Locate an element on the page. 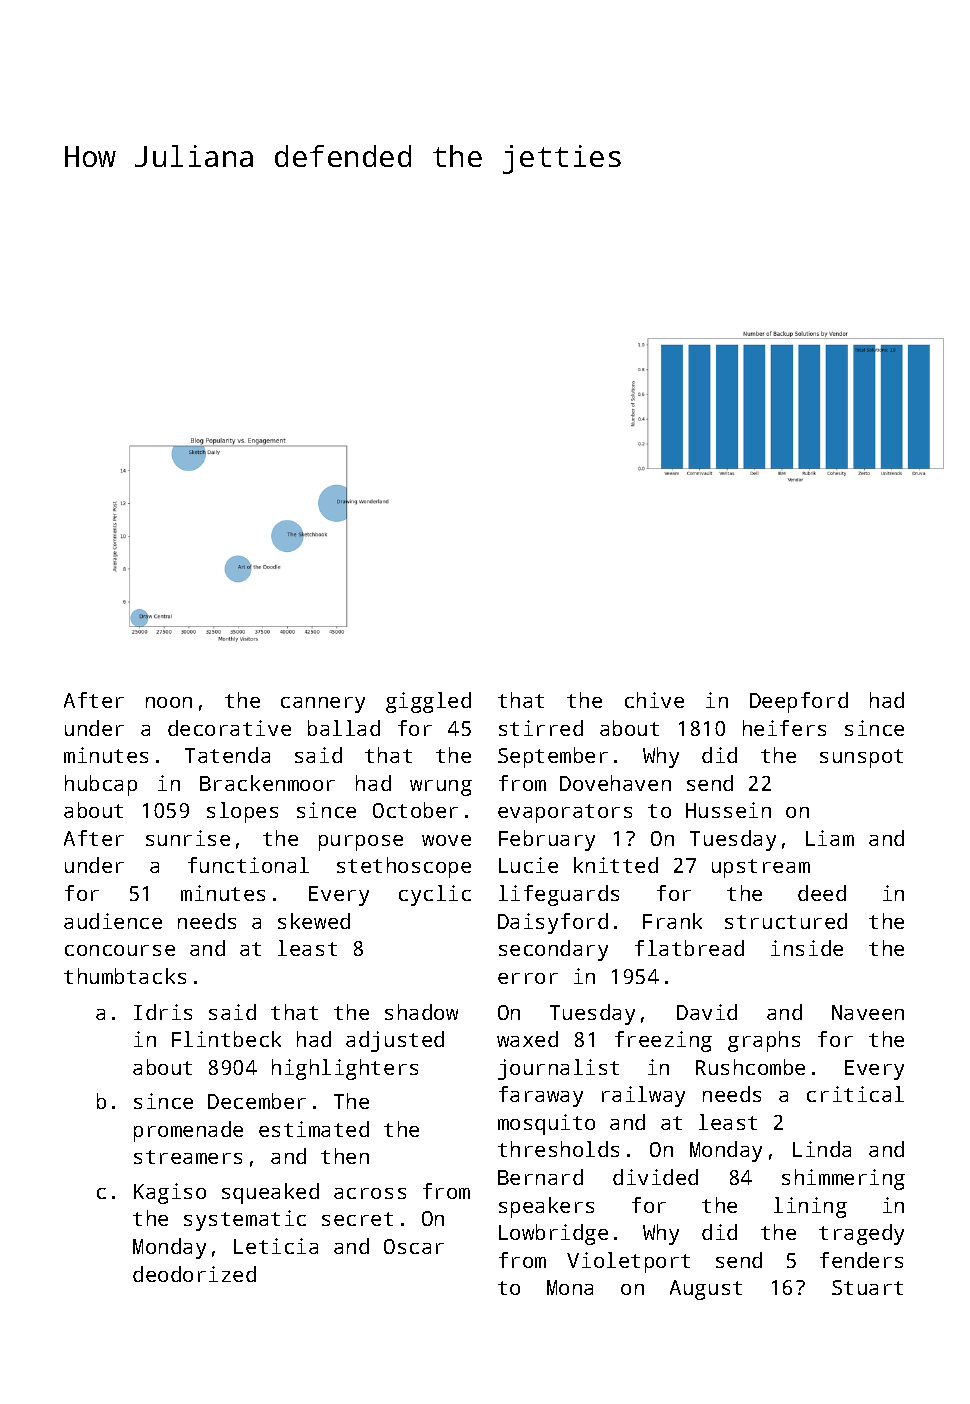 Image resolution: width=970 pixels, height=1404 pixels. Rushcombe is located at coordinates (750, 1067).
